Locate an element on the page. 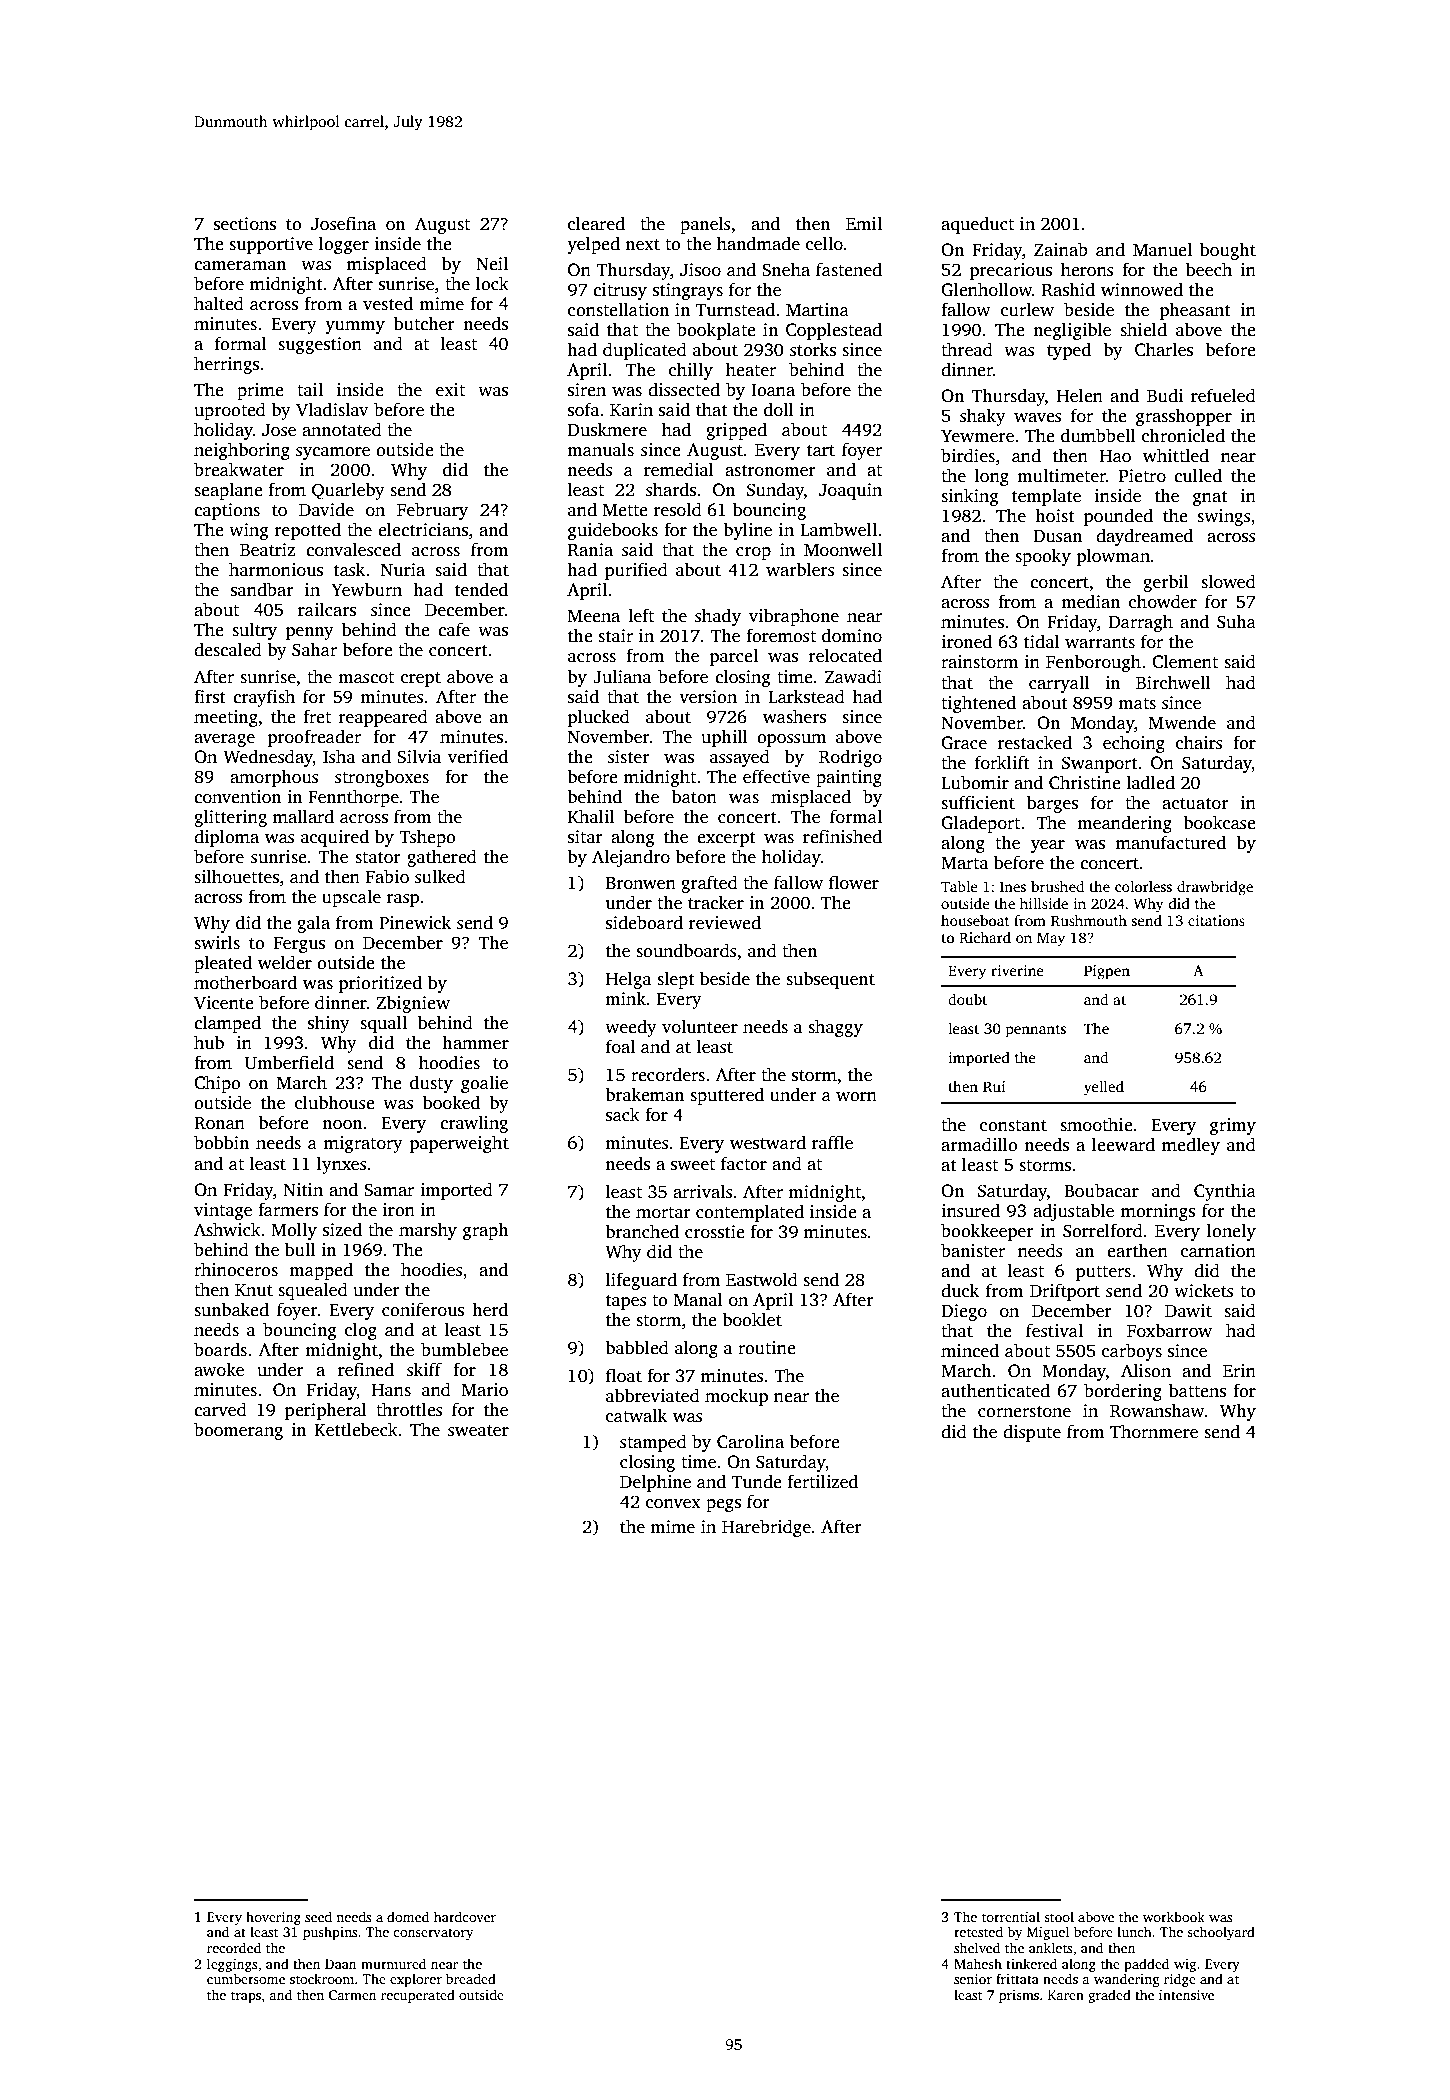 This image has height=2100, width=1450. mortar is located at coordinates (663, 1213).
